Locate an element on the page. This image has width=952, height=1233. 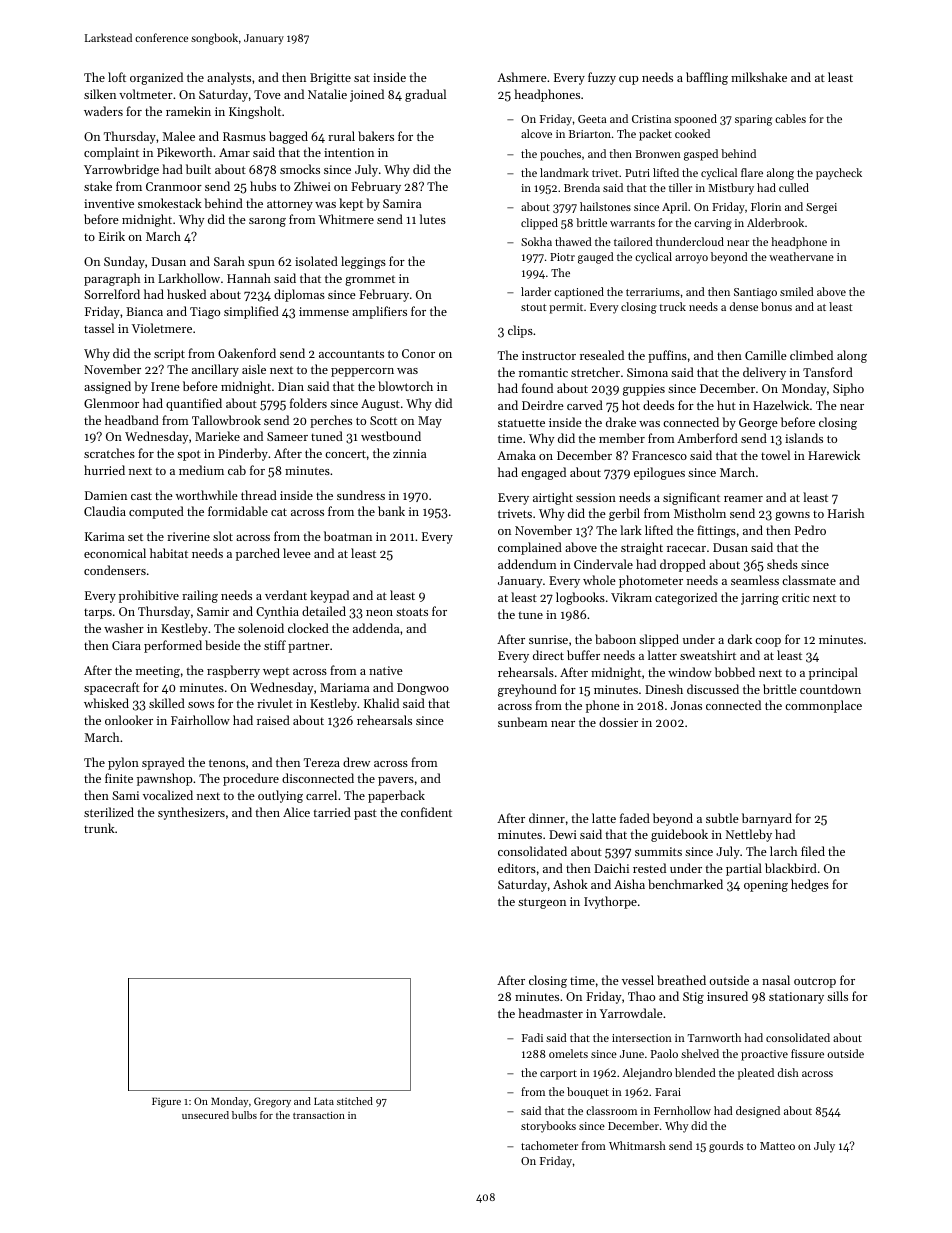
baffling is located at coordinates (707, 78).
